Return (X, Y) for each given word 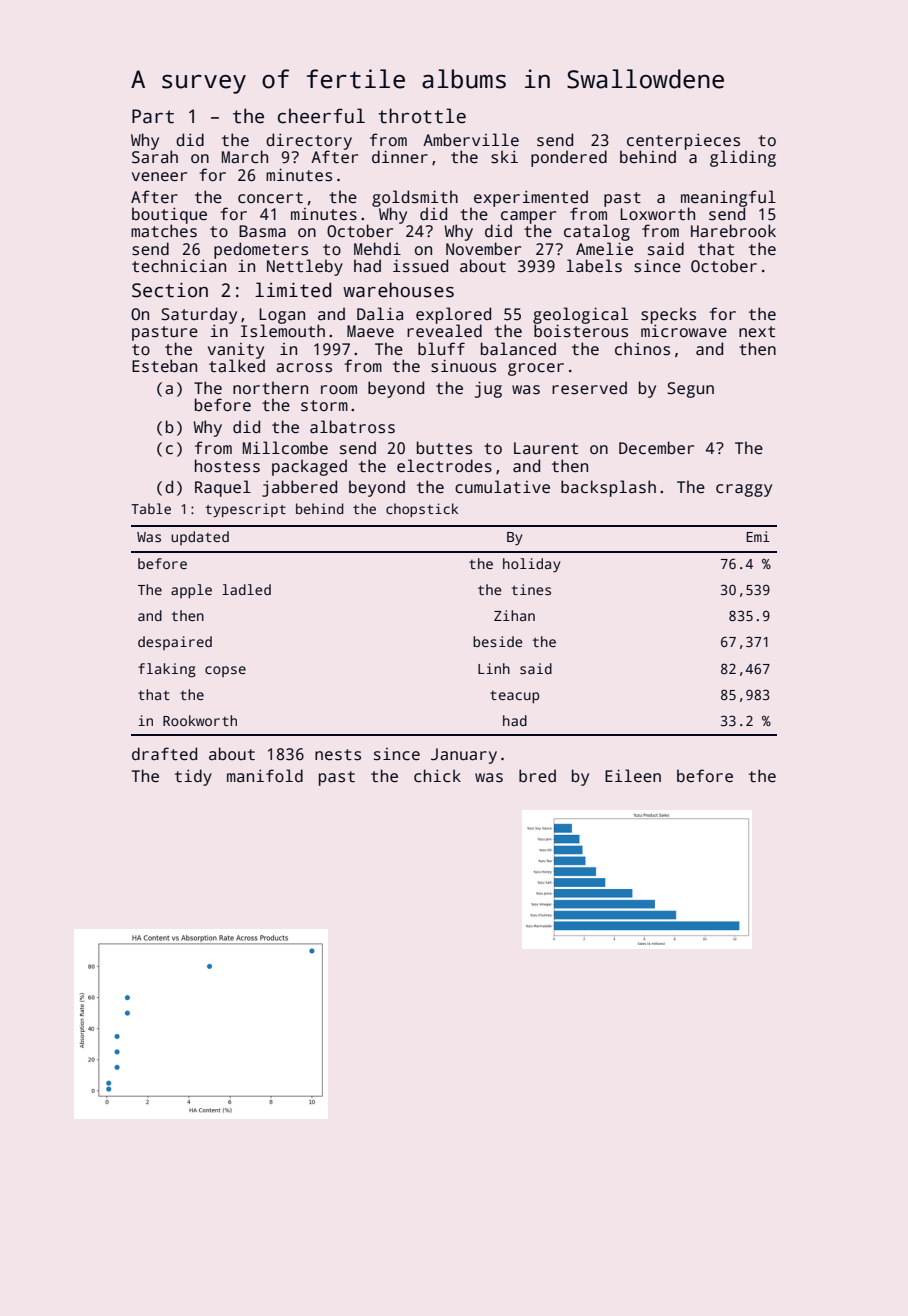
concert (270, 198)
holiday (531, 565)
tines (531, 589)
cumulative (502, 487)
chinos (642, 349)
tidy (193, 777)
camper (528, 218)
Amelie (604, 249)
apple (191, 591)
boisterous (581, 331)
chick (437, 776)
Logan (282, 316)
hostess (227, 466)
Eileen (633, 775)
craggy (744, 490)
